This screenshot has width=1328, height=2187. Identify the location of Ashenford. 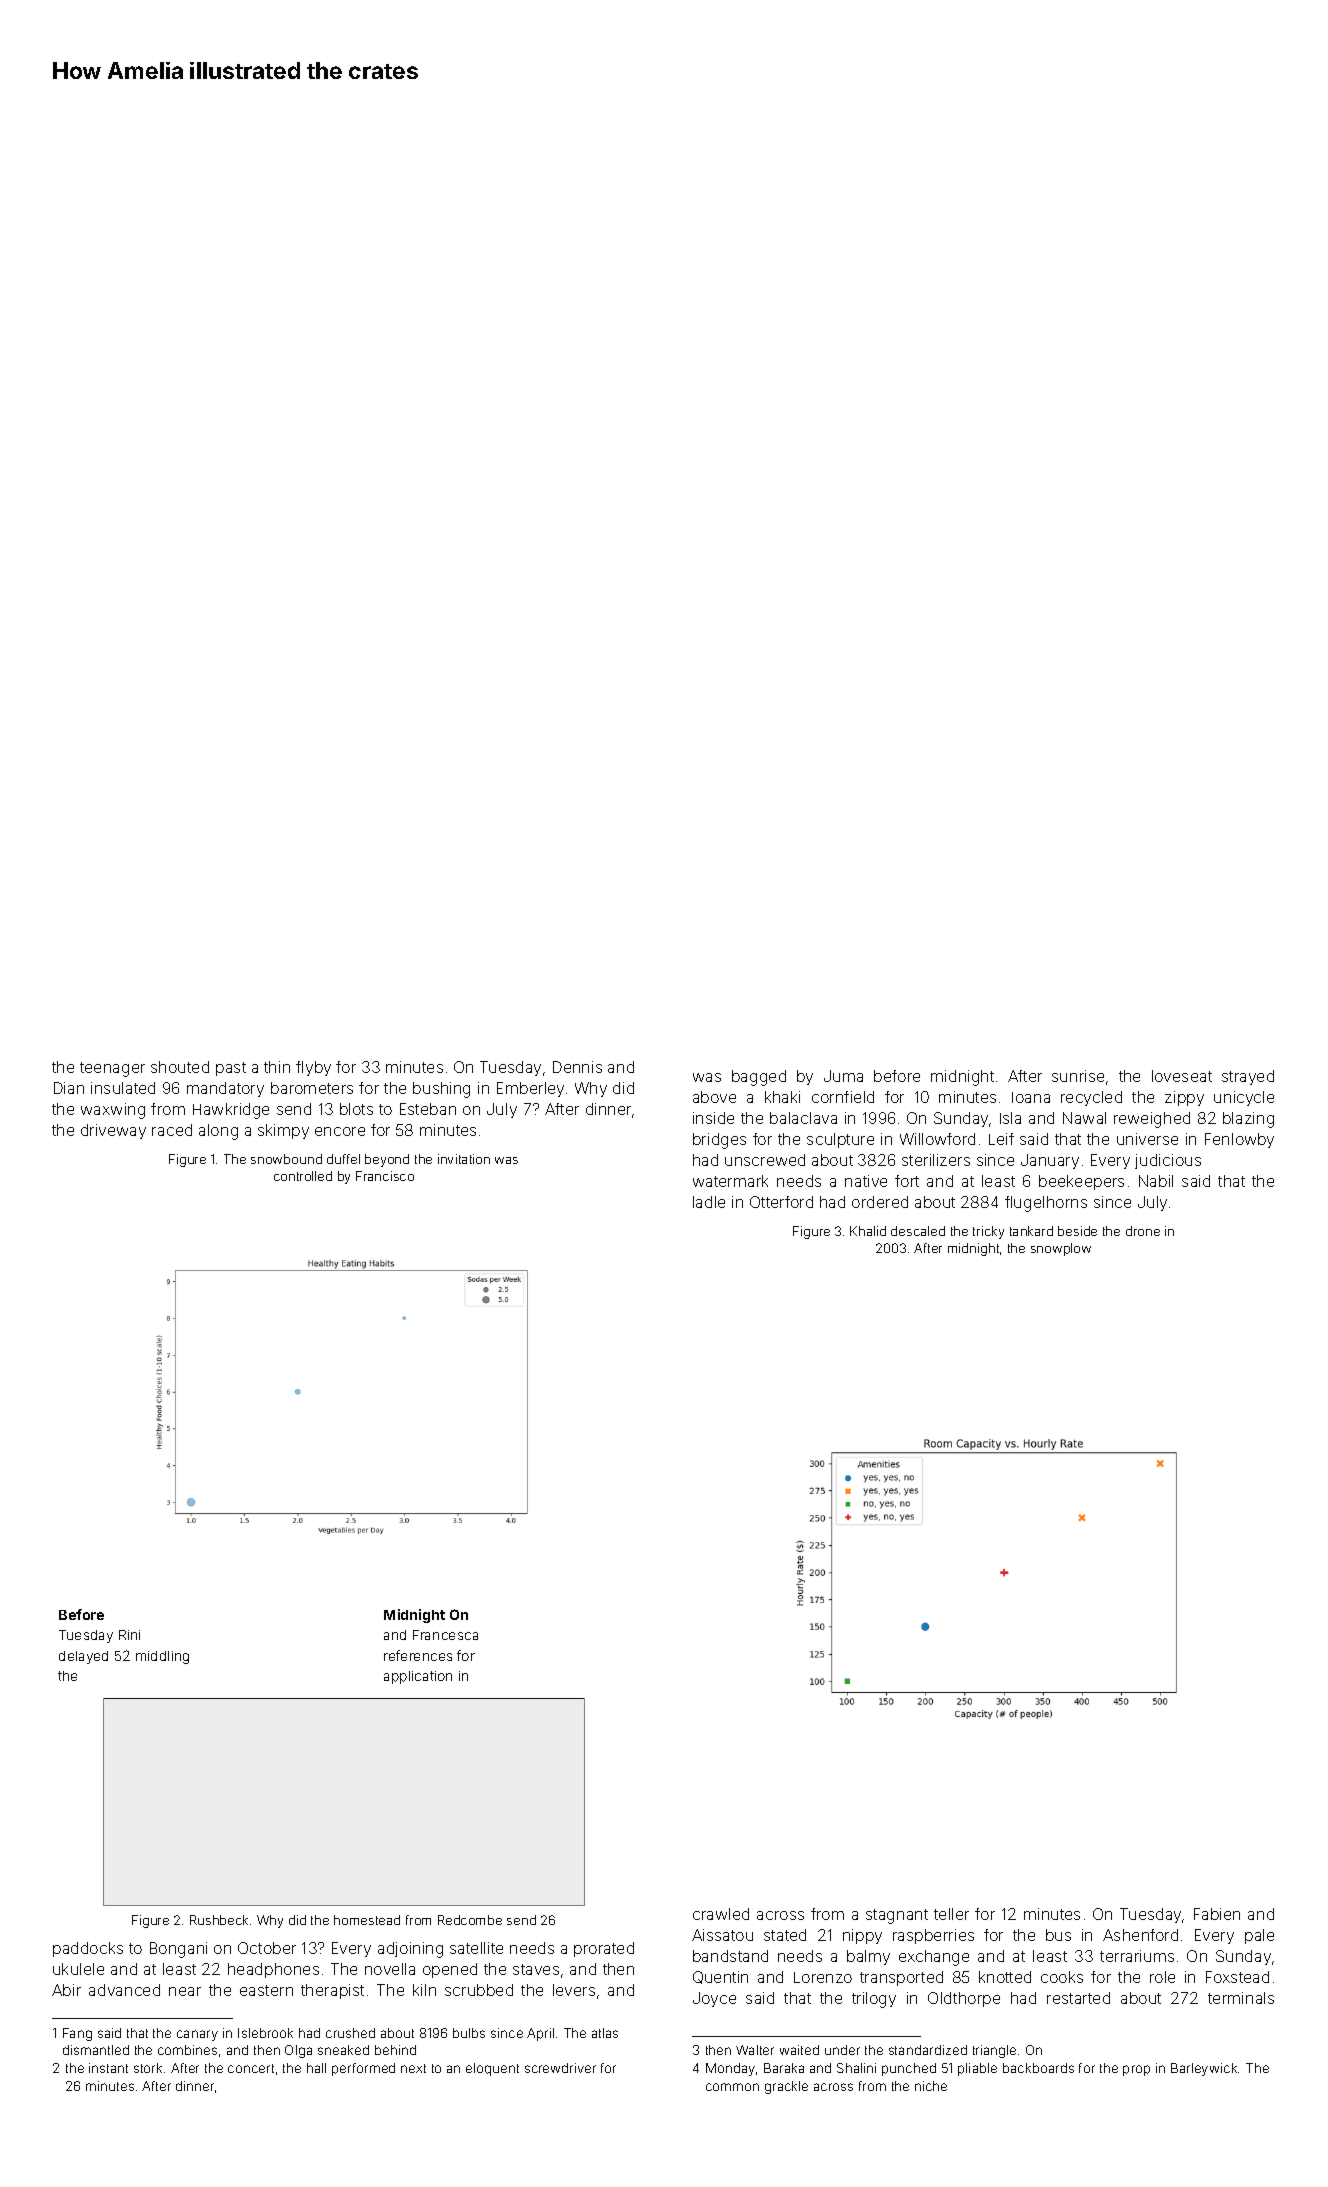
(1140, 1935).
